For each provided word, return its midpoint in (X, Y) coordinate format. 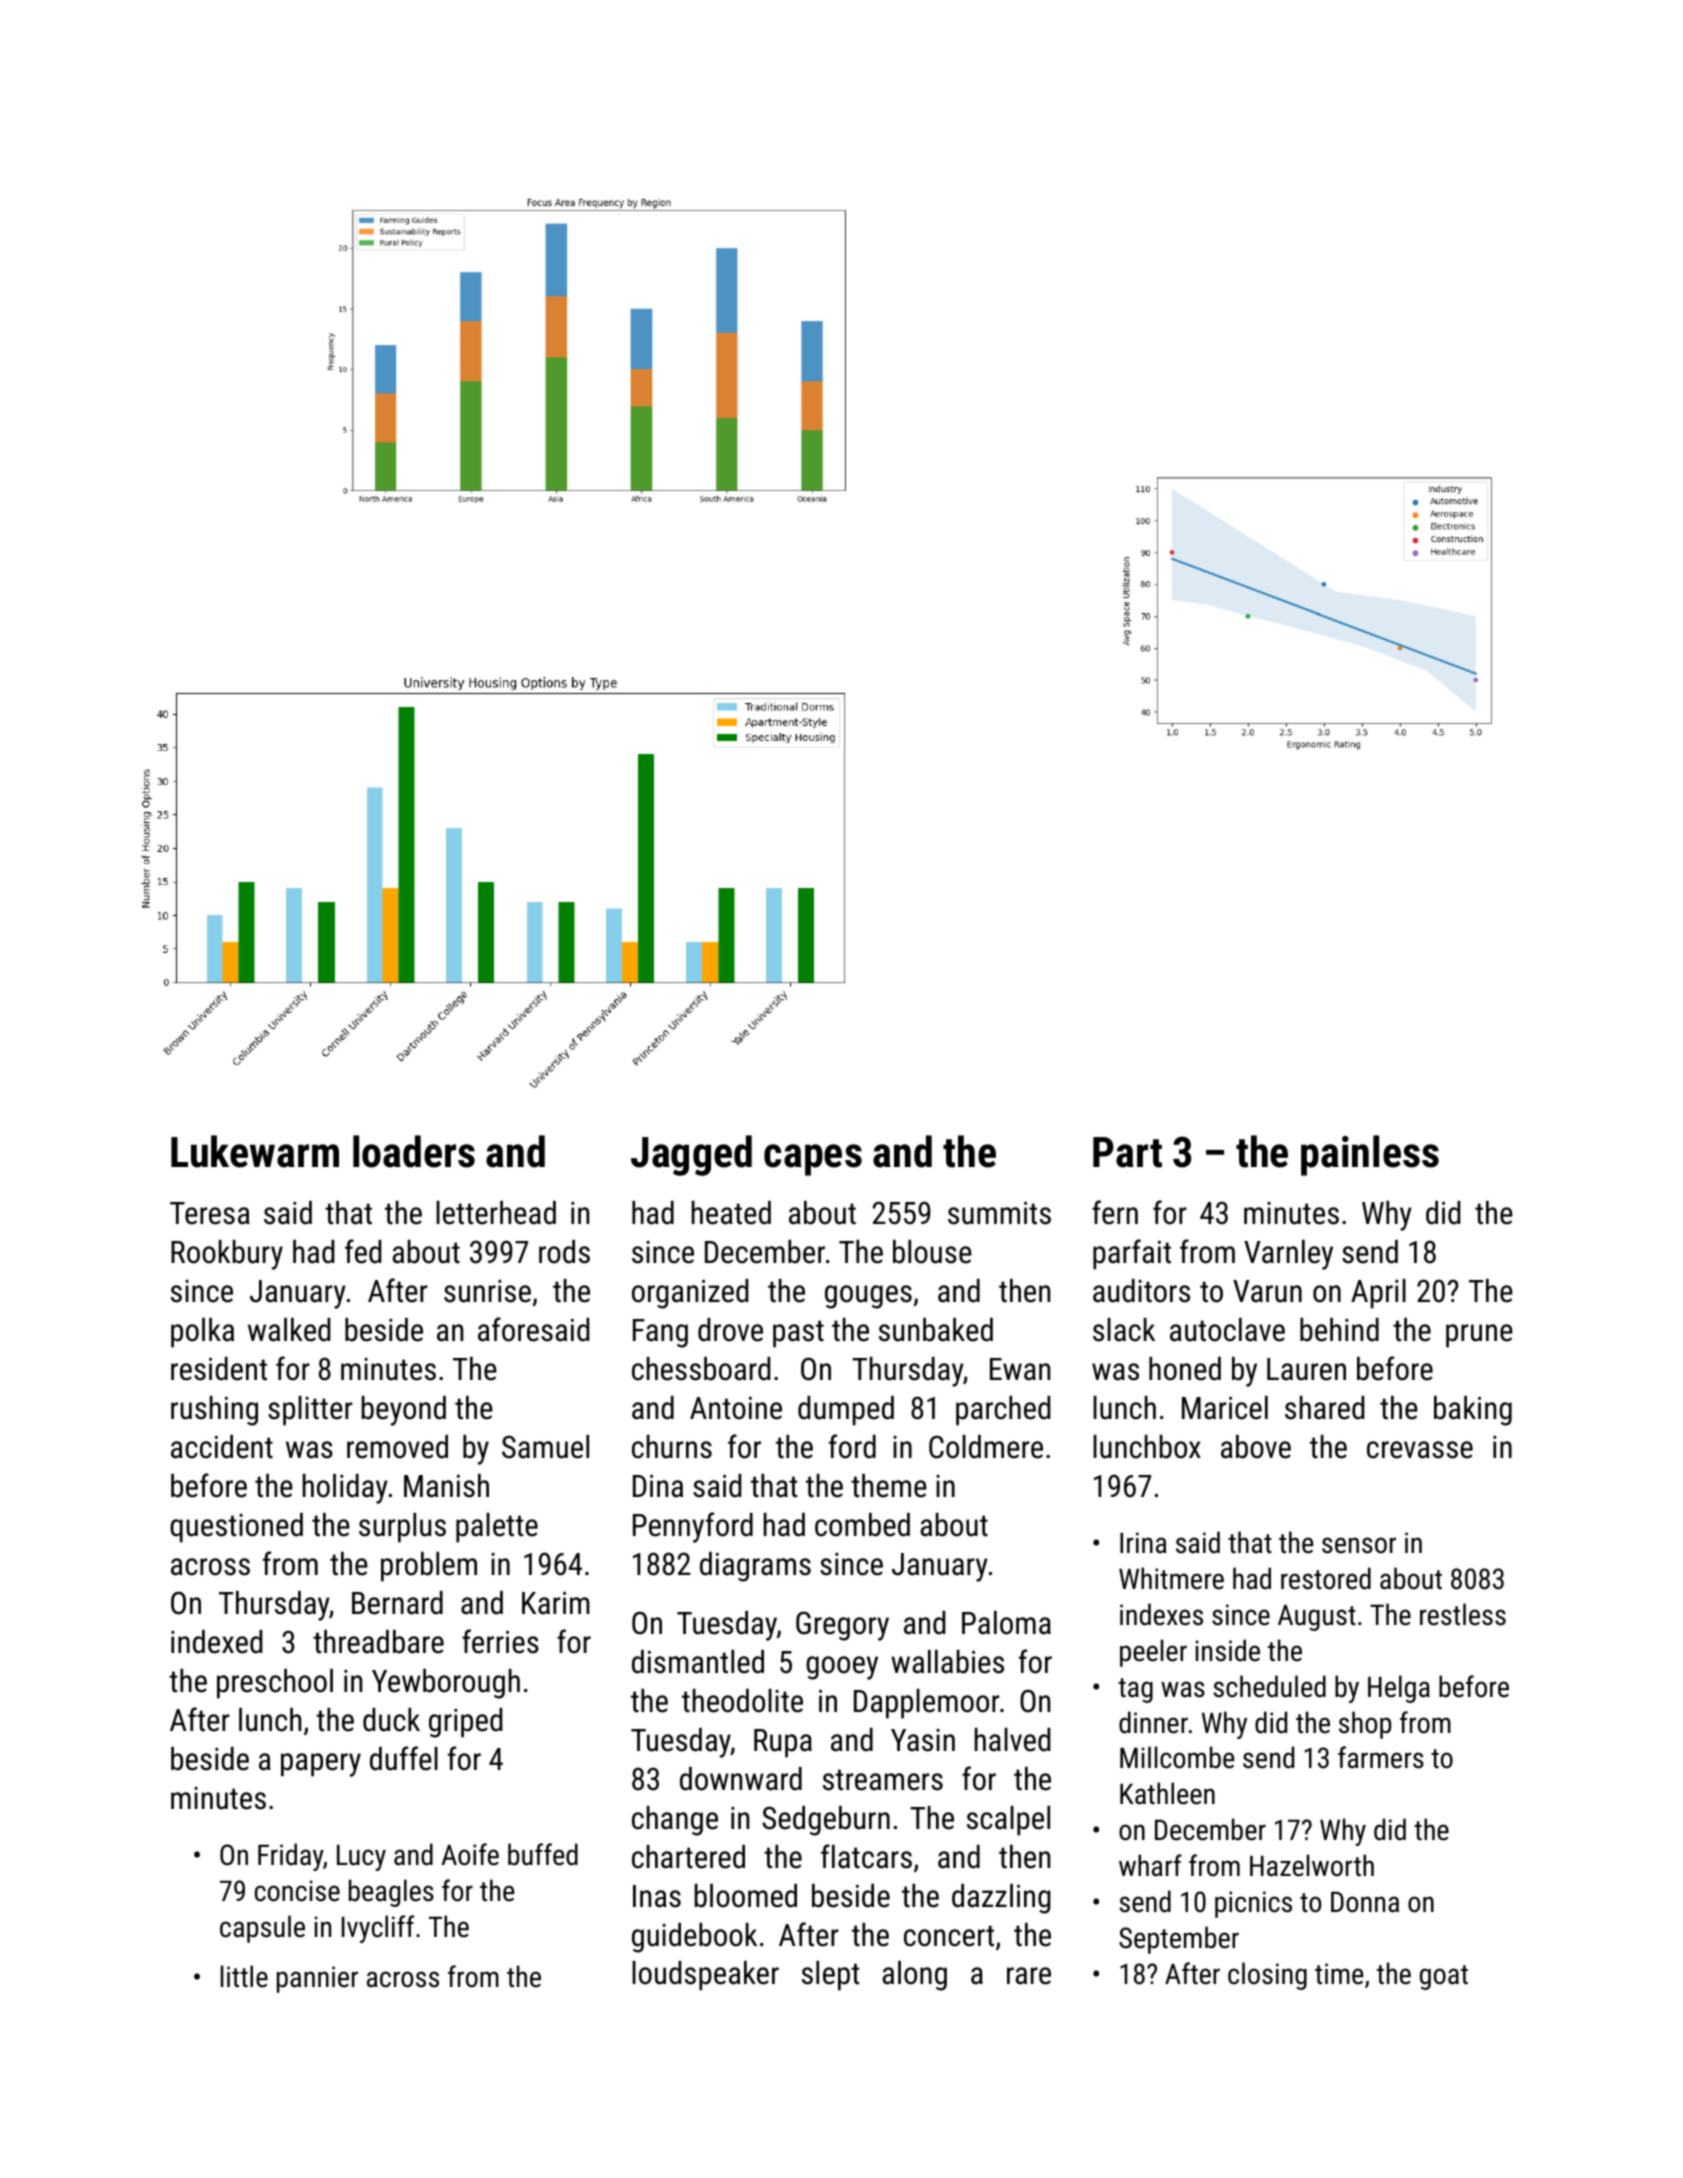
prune (1479, 1336)
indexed (216, 1642)
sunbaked (936, 1330)
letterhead (496, 1213)
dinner (1153, 1722)
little (244, 1976)
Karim (556, 1603)
